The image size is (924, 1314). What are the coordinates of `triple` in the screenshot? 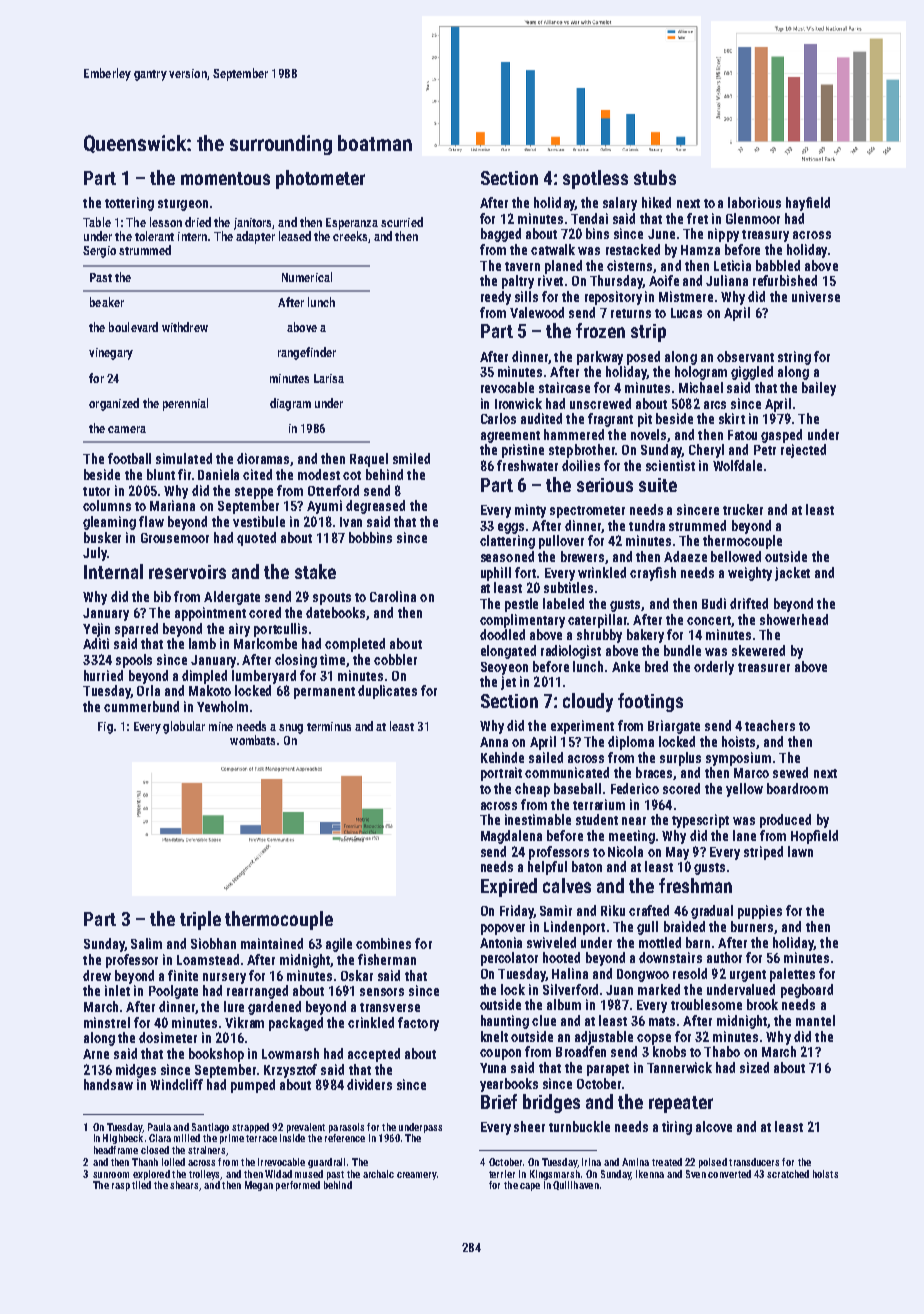 It's located at (200, 920).
